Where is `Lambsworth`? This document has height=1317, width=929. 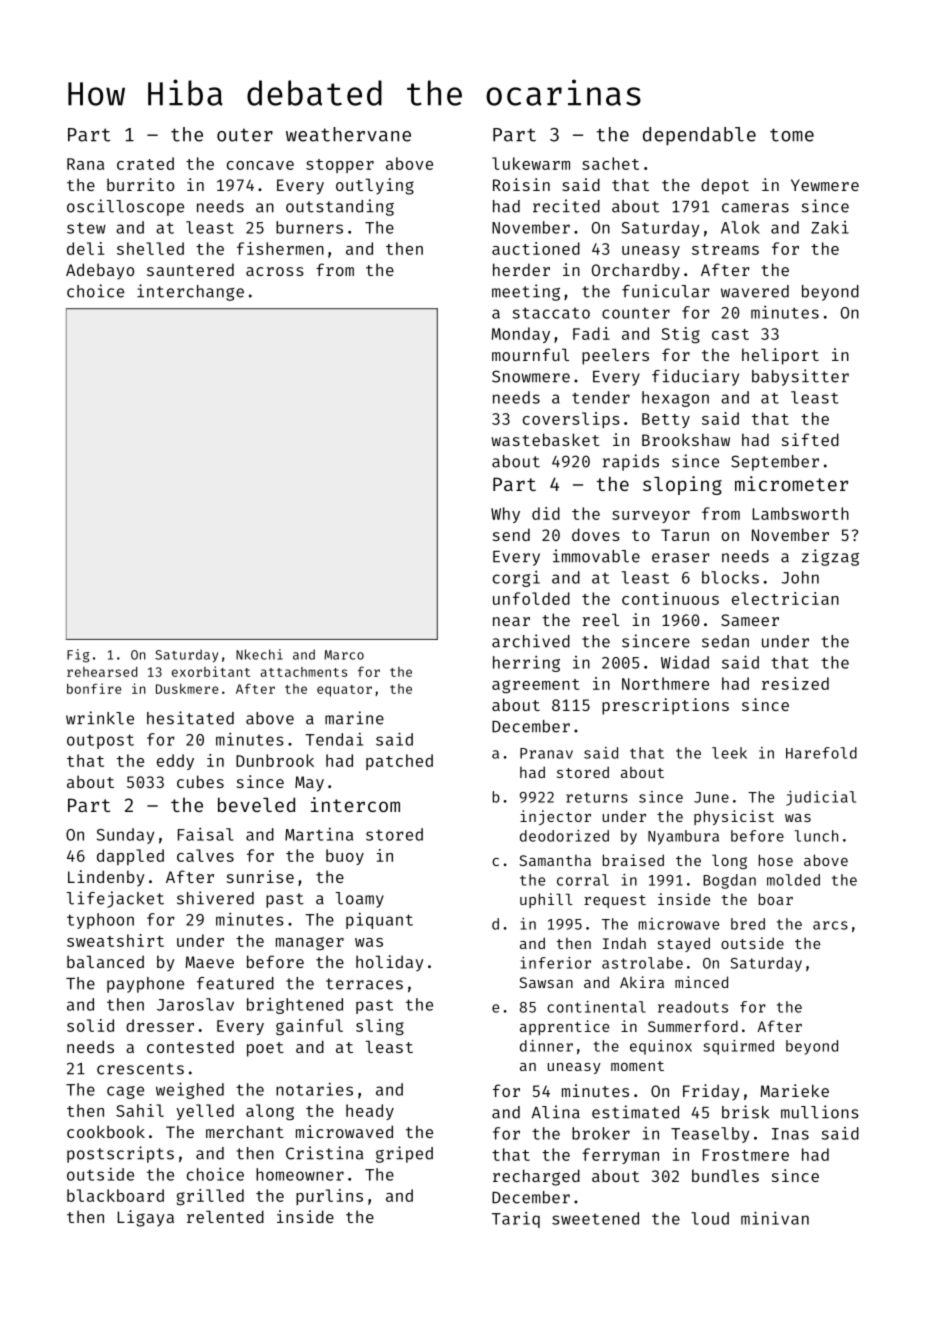
Lambsworth is located at coordinates (801, 513).
